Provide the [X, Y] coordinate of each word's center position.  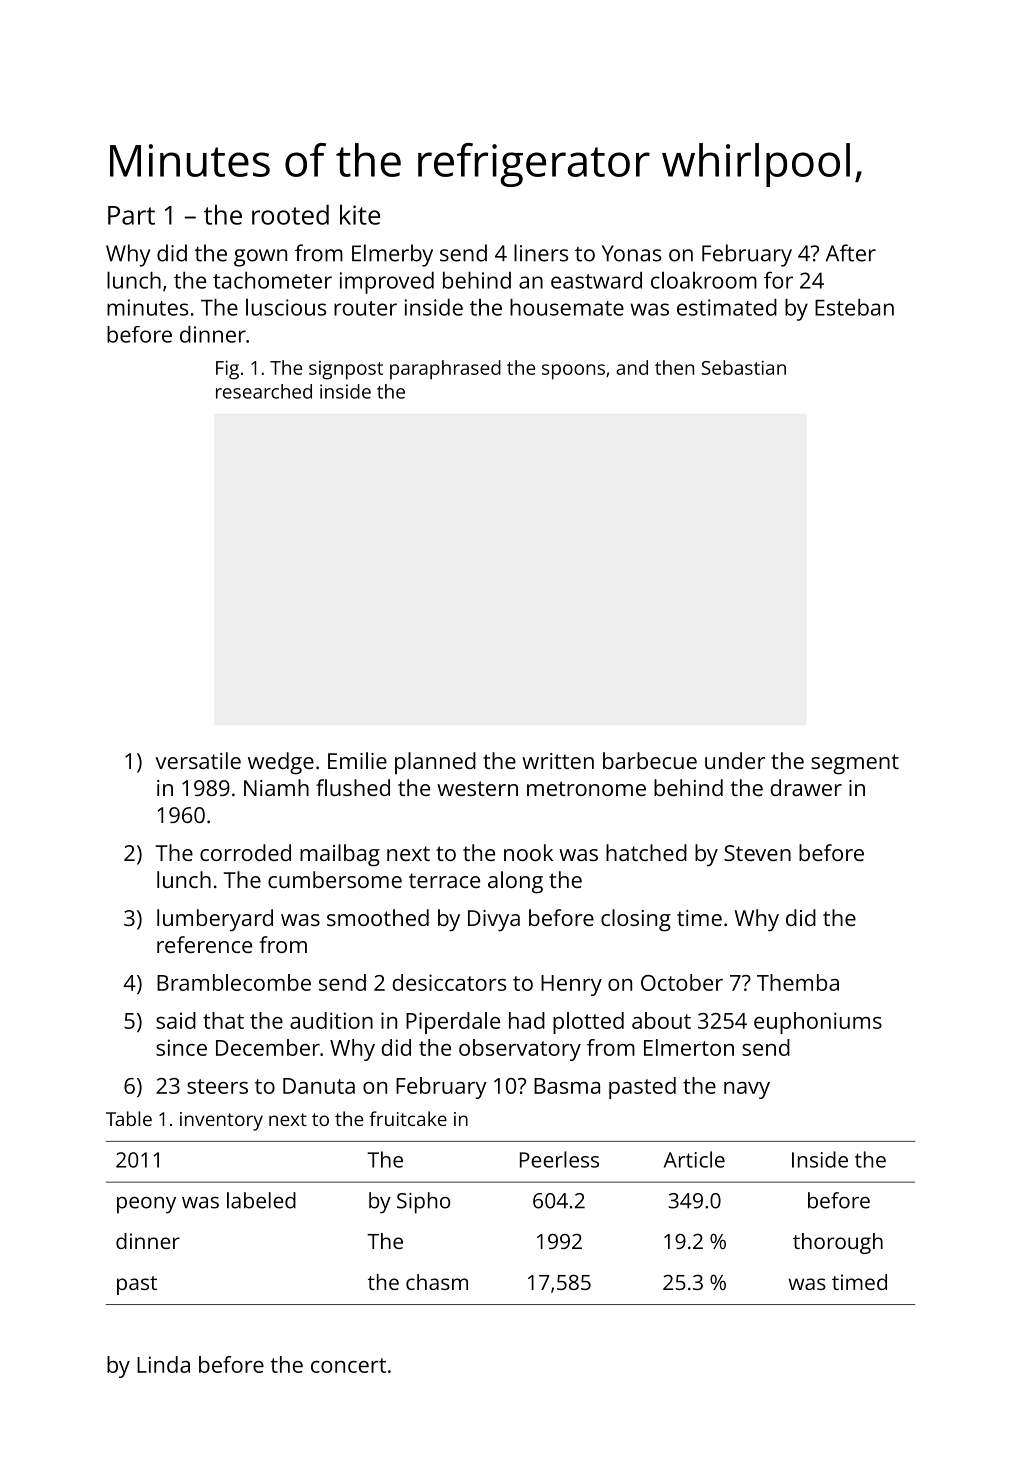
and [632, 367]
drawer [806, 787]
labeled [261, 1200]
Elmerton [689, 1047]
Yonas [631, 253]
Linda [163, 1364]
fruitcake [408, 1118]
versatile [198, 760]
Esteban [854, 307]
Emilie [357, 760]
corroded [245, 852]
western [477, 788]
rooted [290, 215]
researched [264, 391]
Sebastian [743, 367]
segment [855, 764]
